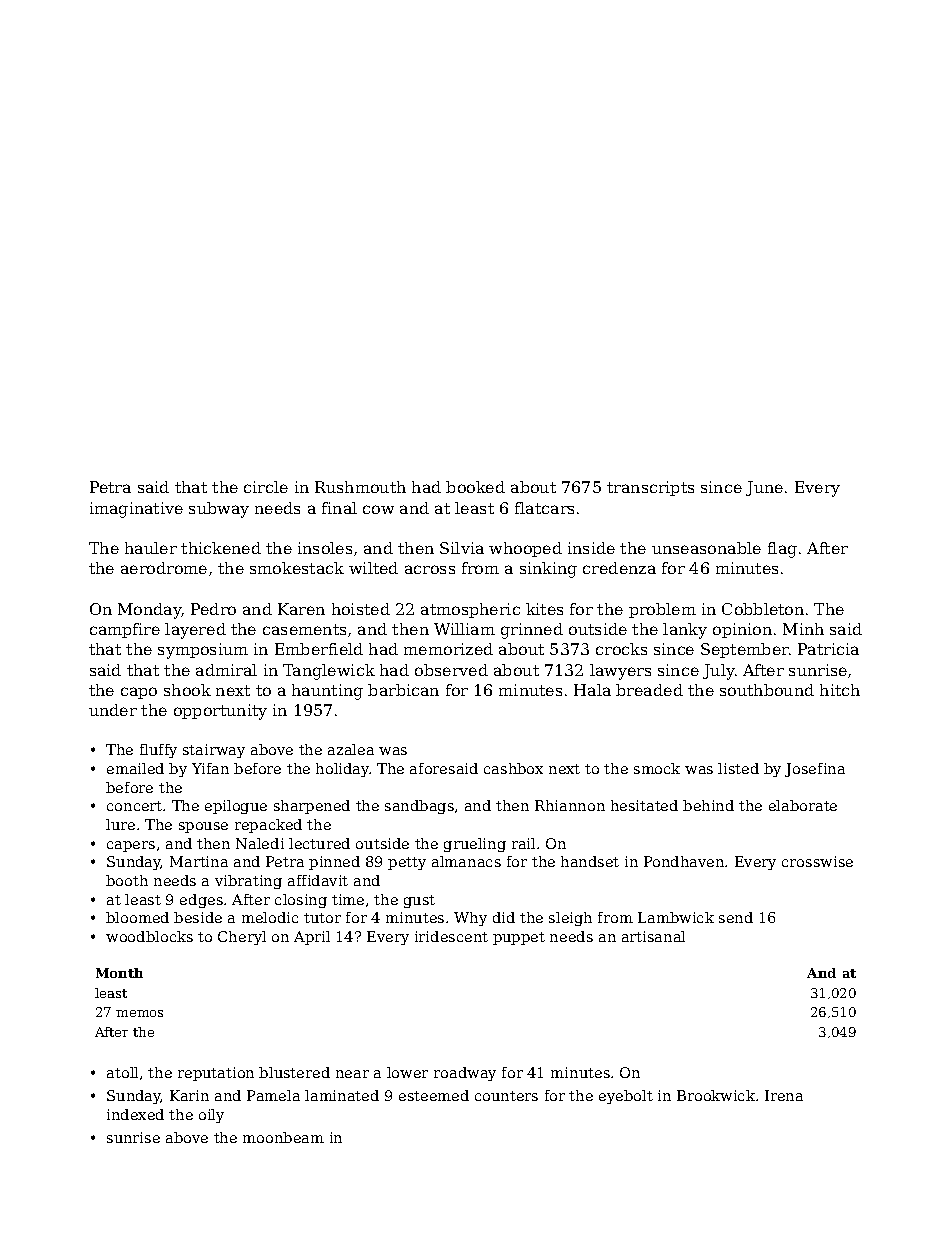 This screenshot has width=952, height=1233. What do you see at coordinates (360, 487) in the screenshot?
I see `Rushmouth` at bounding box center [360, 487].
